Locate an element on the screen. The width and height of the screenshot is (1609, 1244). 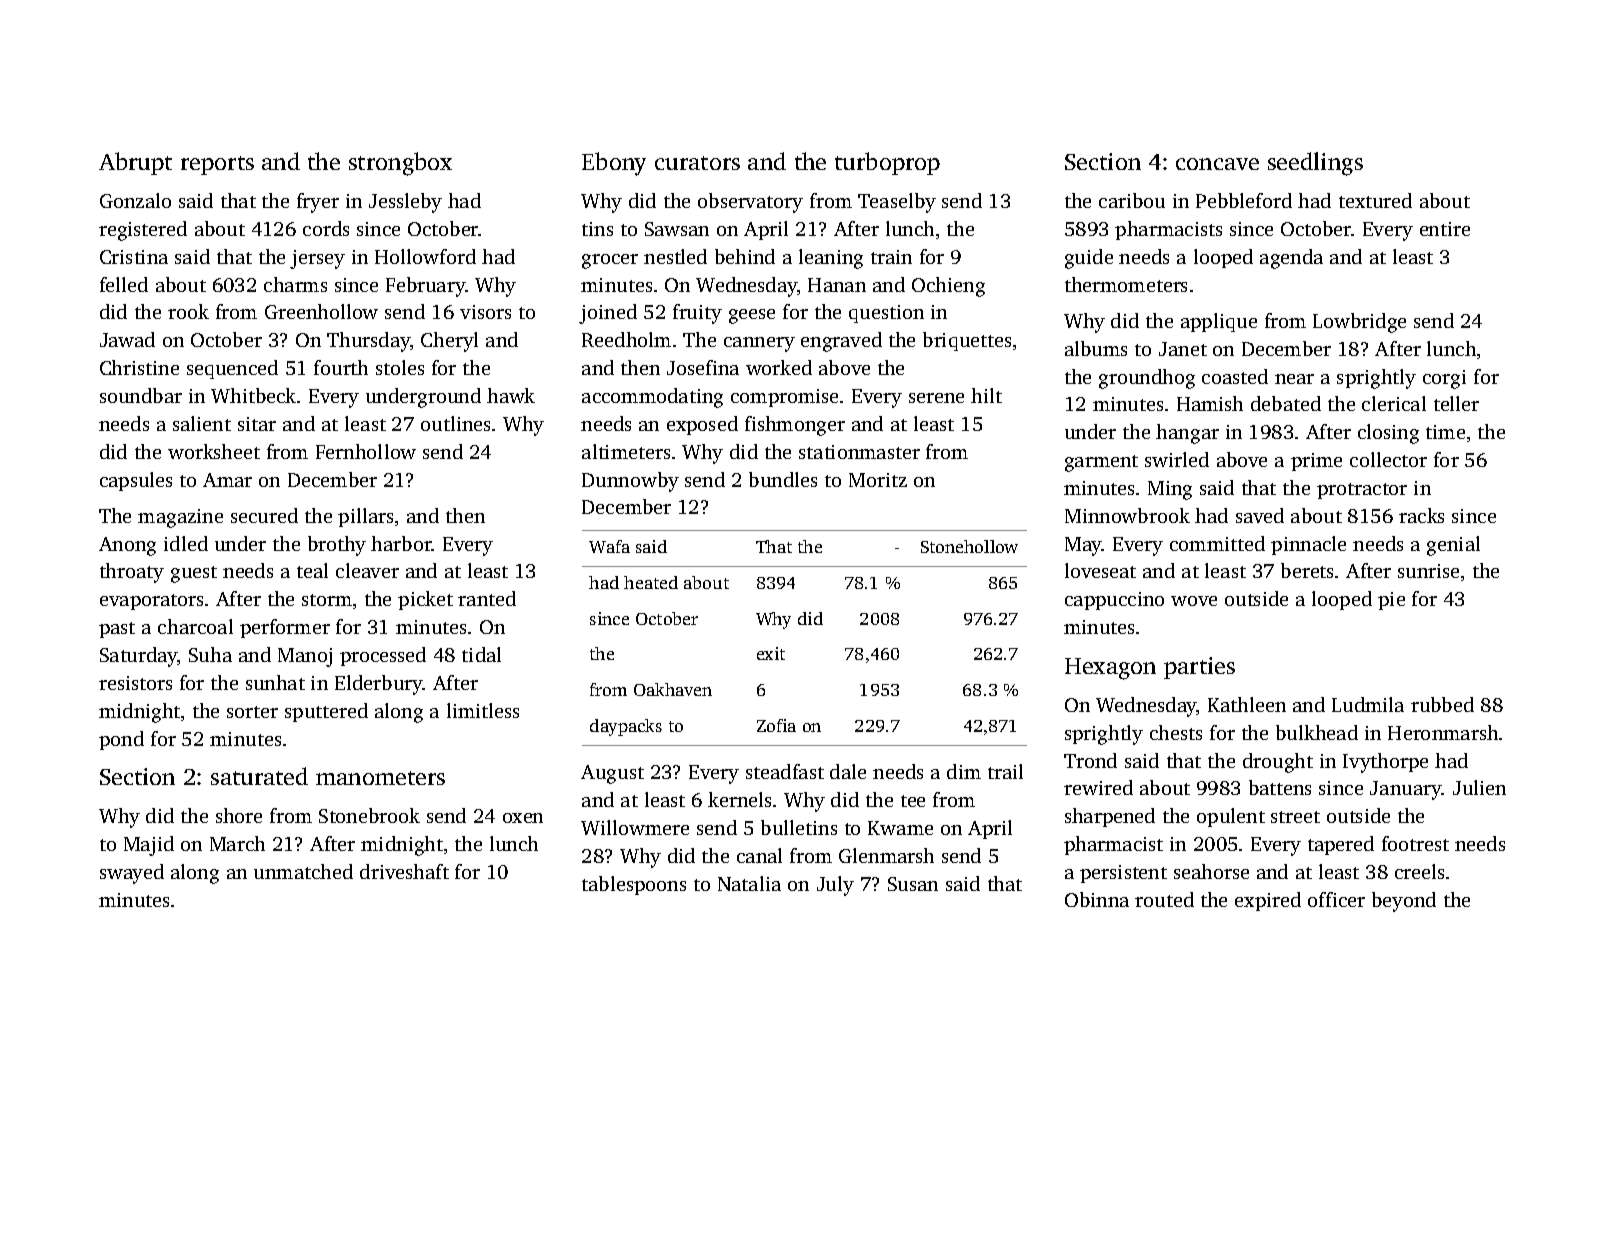
turboprop is located at coordinates (887, 163).
